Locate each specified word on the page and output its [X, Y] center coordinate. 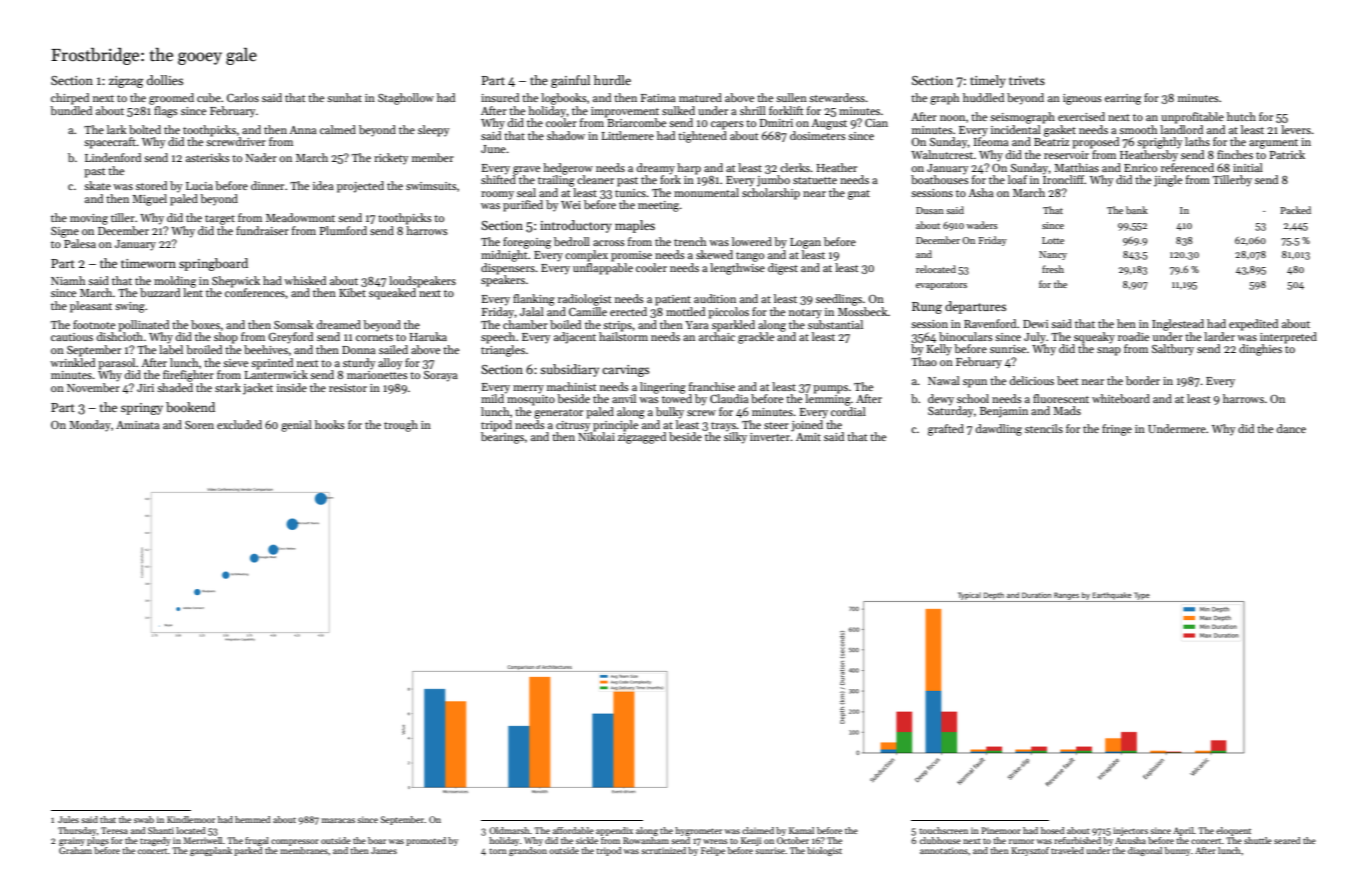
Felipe [713, 851]
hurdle [612, 80]
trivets [1027, 80]
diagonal [1145, 851]
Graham [75, 850]
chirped [70, 99]
